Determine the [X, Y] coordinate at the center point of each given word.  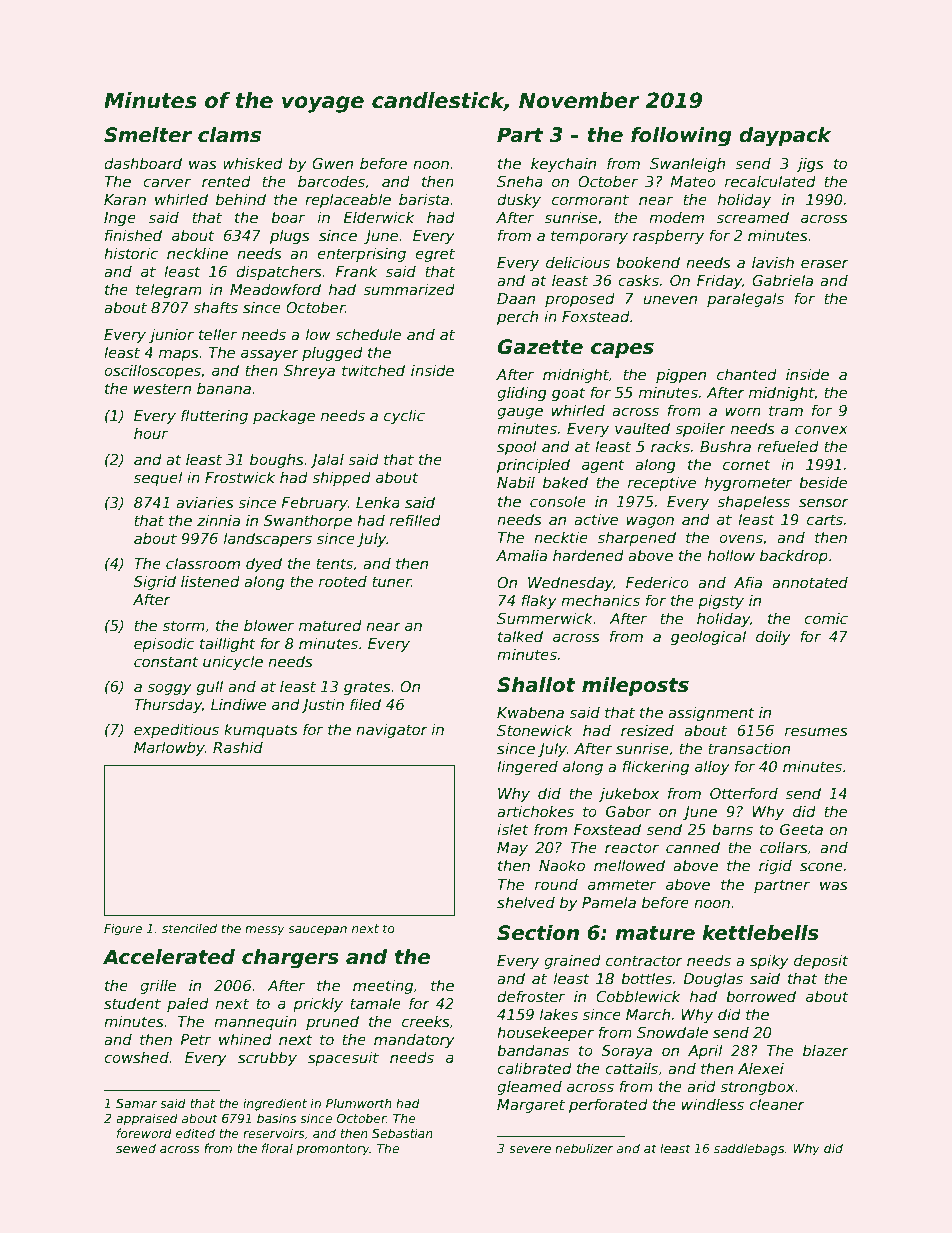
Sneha [520, 181]
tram [786, 410]
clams [229, 135]
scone [821, 866]
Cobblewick [638, 996]
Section [538, 933]
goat [568, 394]
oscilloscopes [152, 371]
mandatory [414, 1040]
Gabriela [782, 280]
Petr [195, 1039]
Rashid [238, 747]
